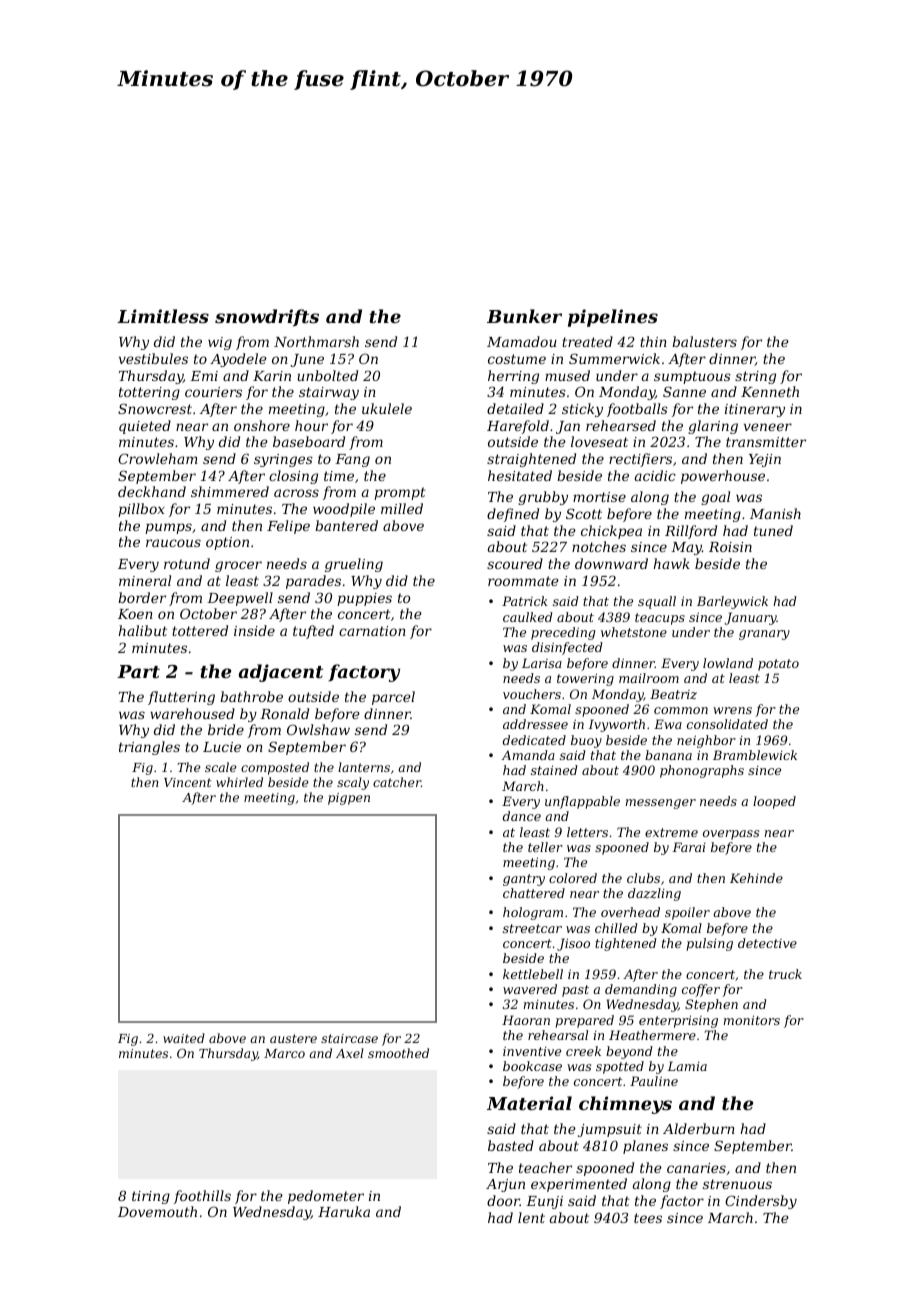 The height and width of the screenshot is (1314, 924). I want to click on gantry, so click(524, 880).
